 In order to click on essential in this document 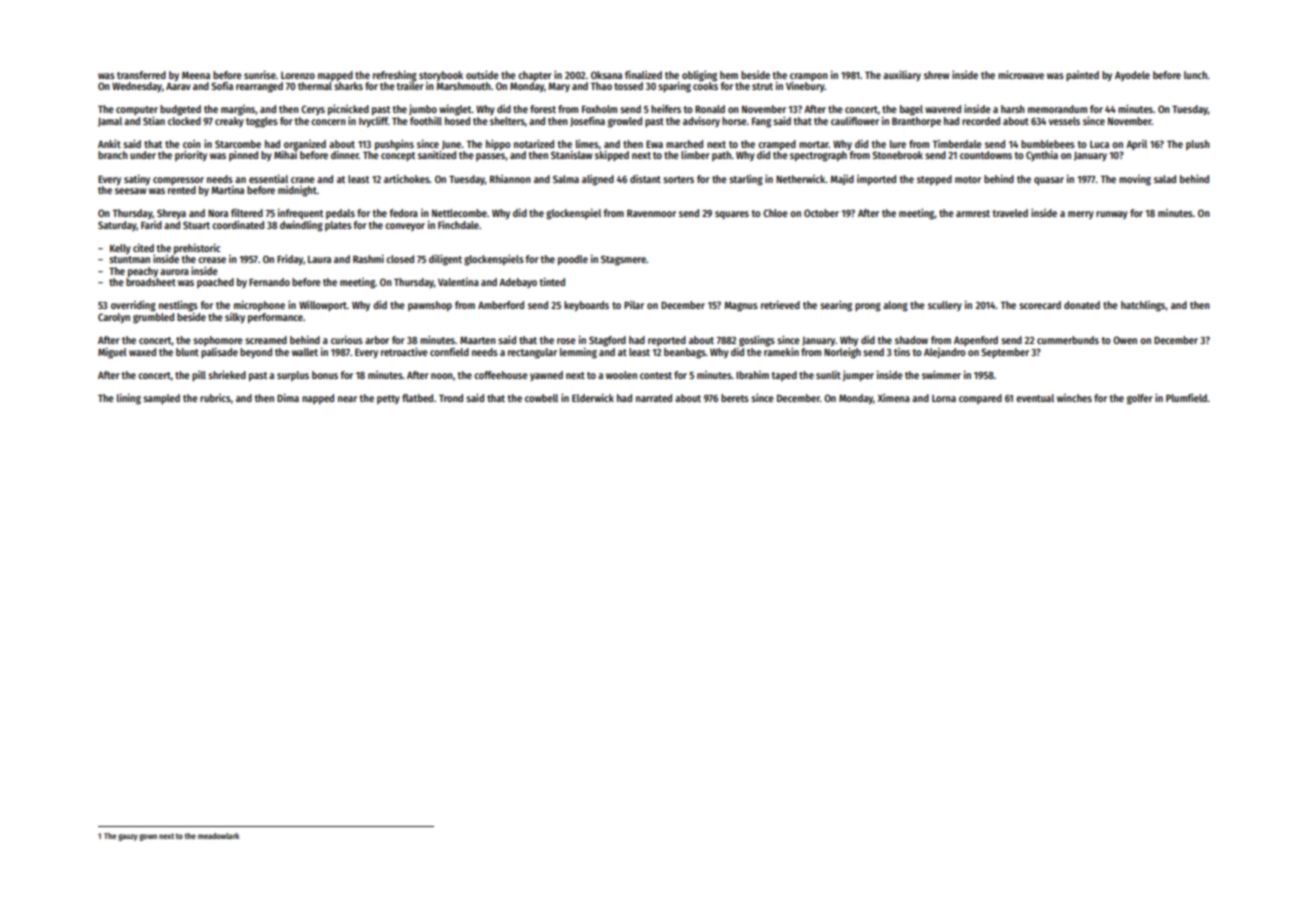, I will do `click(268, 179)`.
